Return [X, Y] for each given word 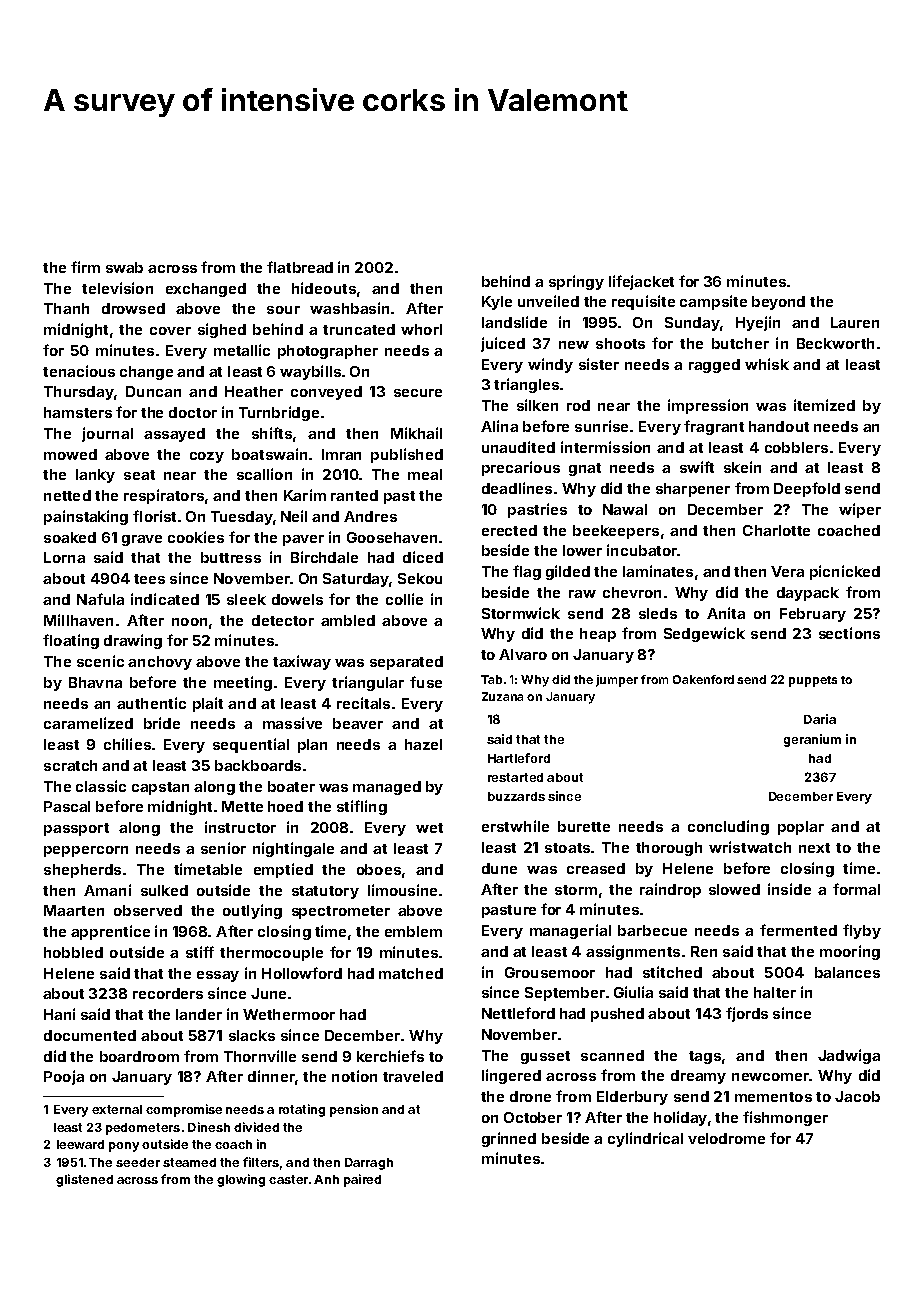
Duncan [153, 391]
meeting [243, 683]
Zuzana [502, 696]
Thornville [260, 1056]
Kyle [497, 303]
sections [849, 633]
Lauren [855, 322]
